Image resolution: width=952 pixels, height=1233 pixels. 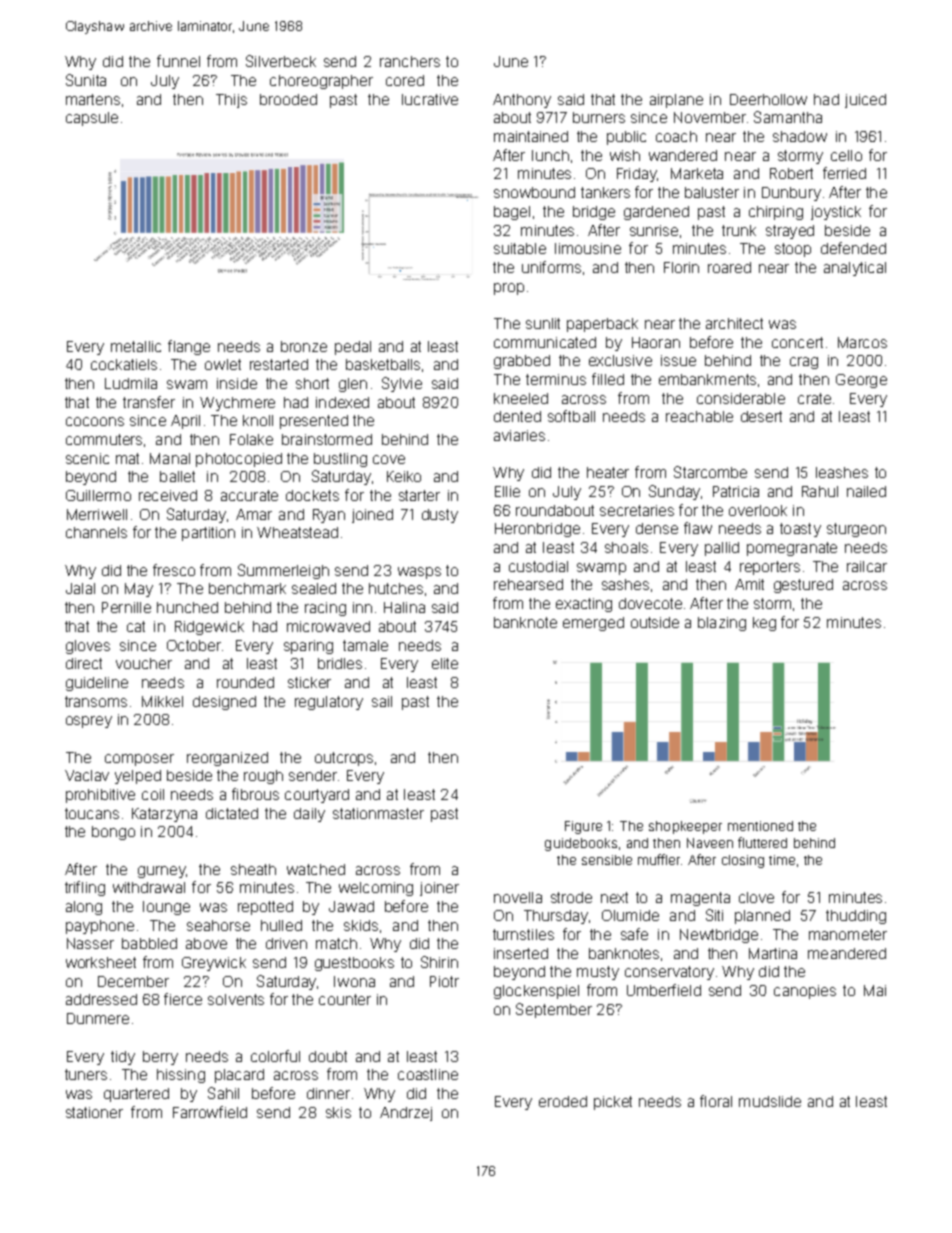 What do you see at coordinates (605, 192) in the screenshot?
I see `tankers` at bounding box center [605, 192].
